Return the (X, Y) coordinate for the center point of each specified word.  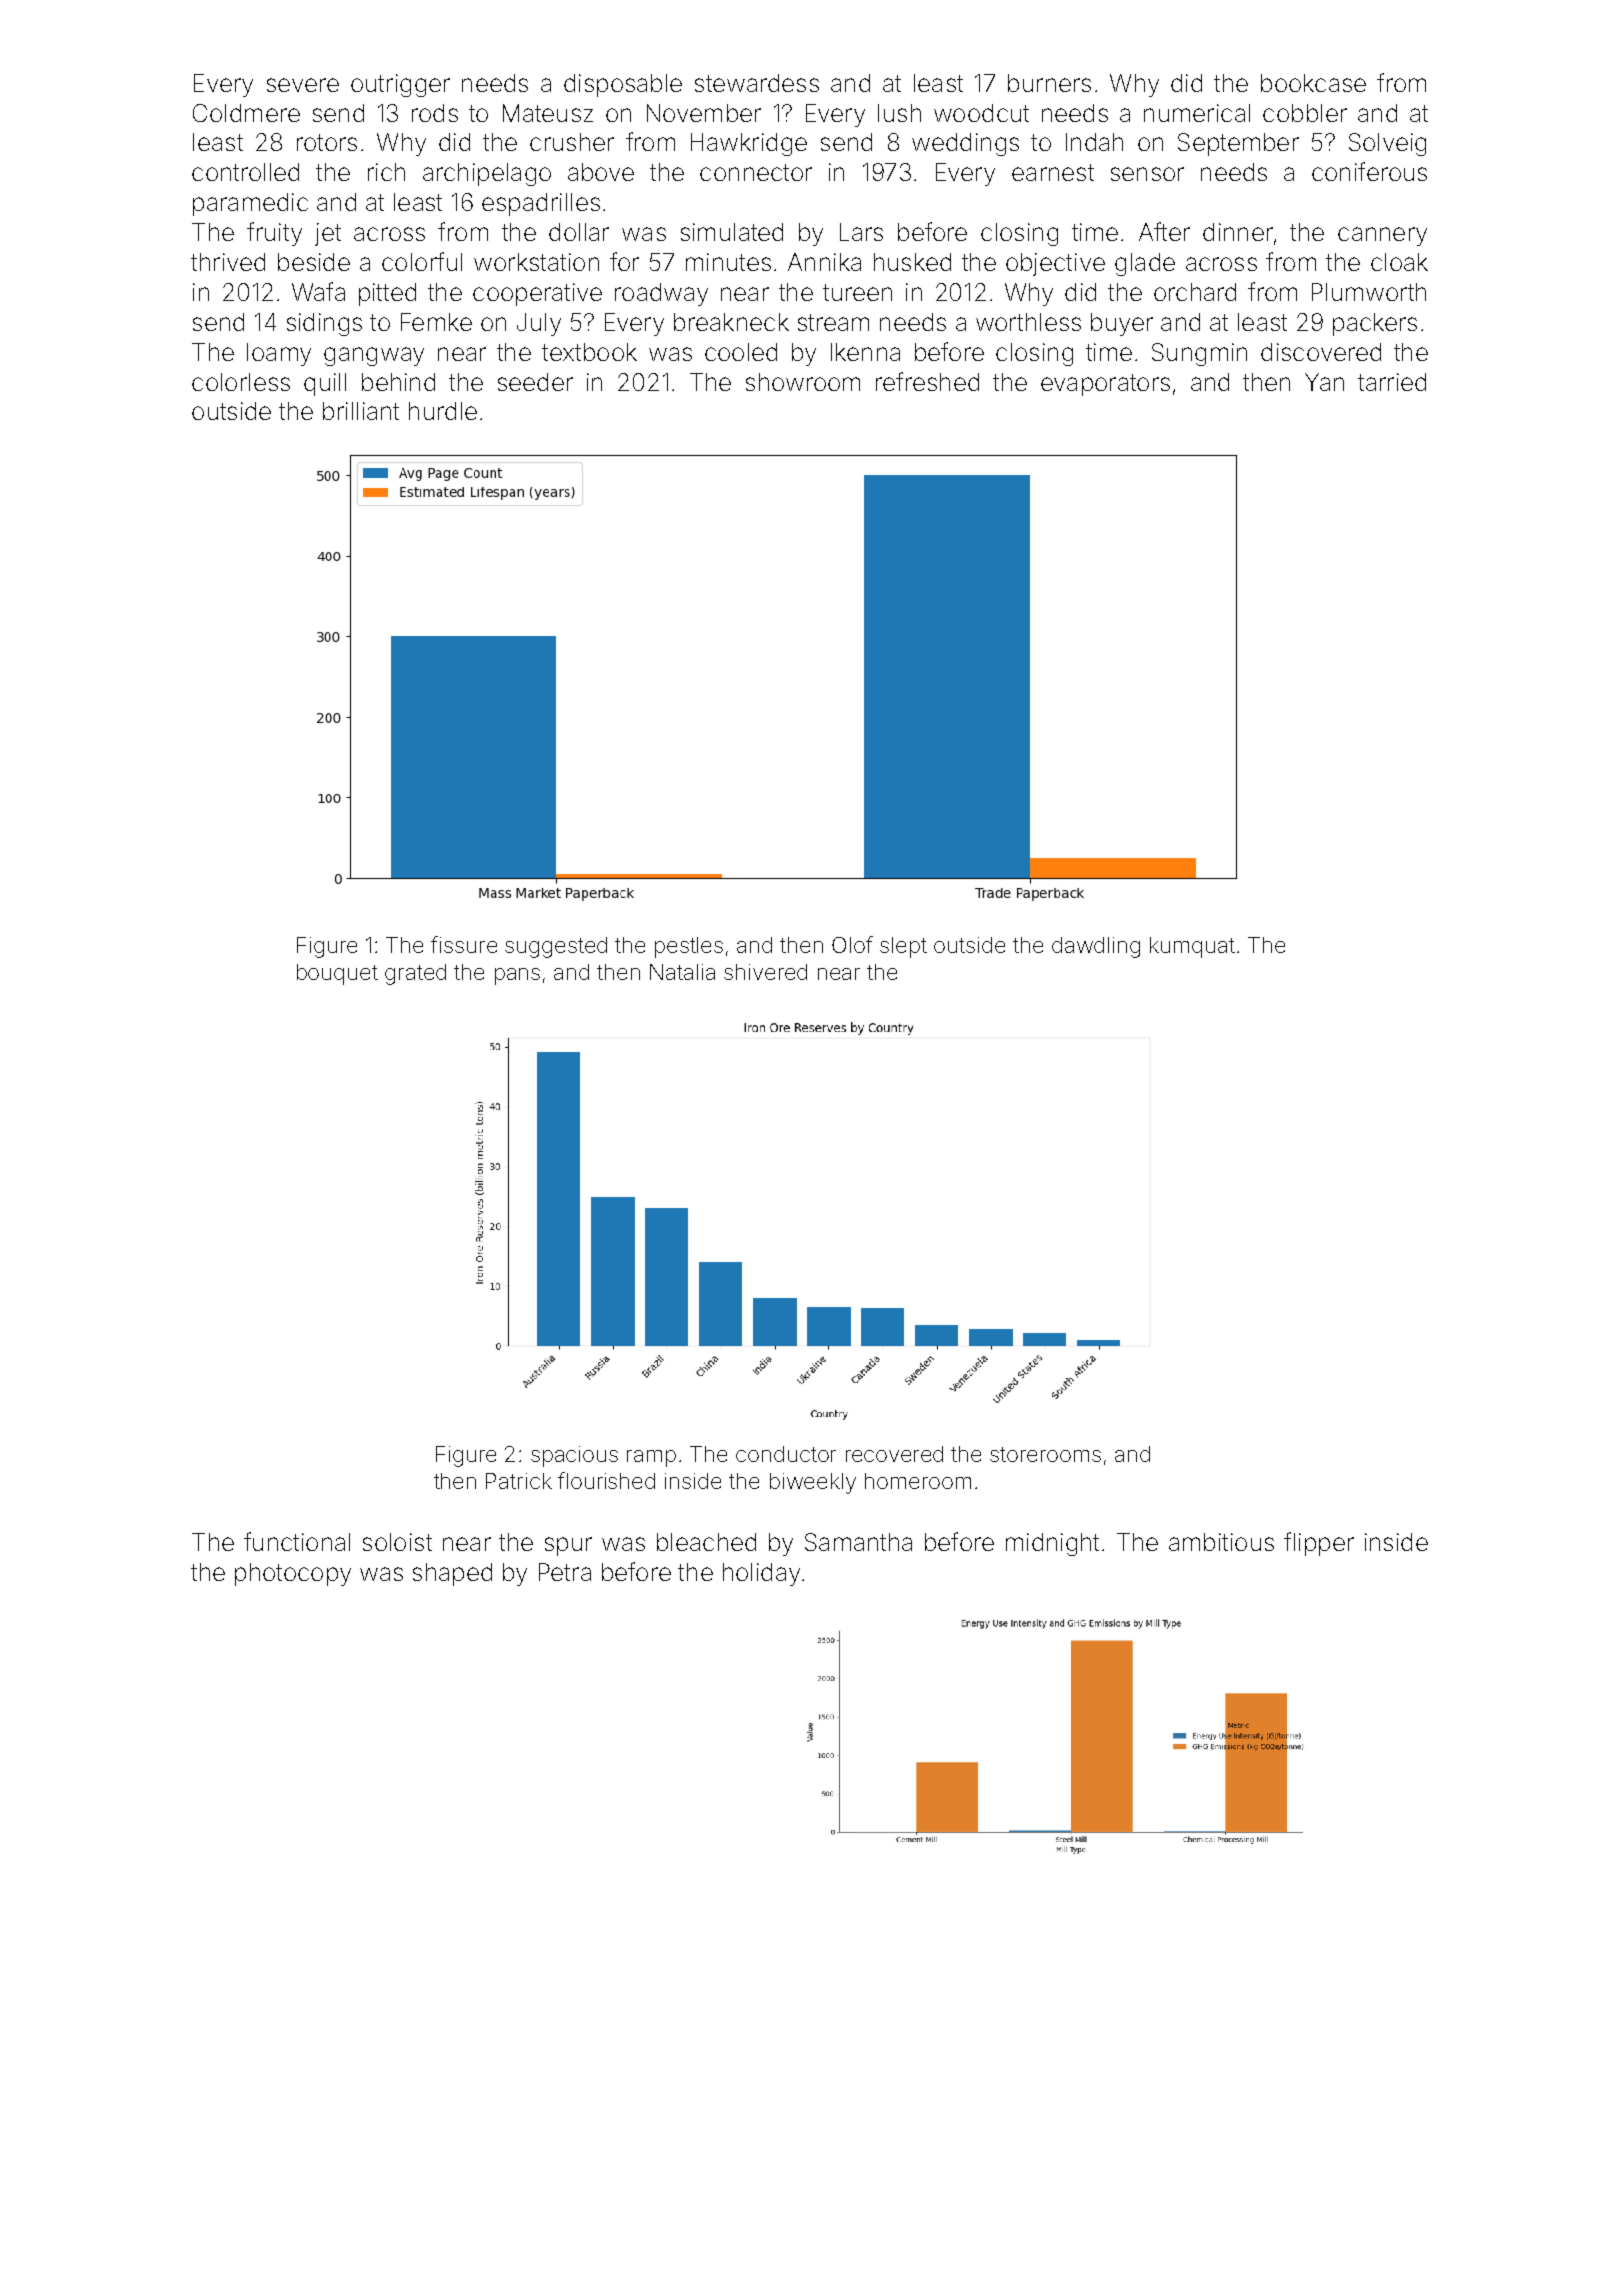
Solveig (1387, 144)
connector (756, 172)
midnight (1052, 1544)
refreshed (927, 381)
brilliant (361, 411)
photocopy (293, 1574)
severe (303, 85)
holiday (761, 1574)
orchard (1195, 292)
